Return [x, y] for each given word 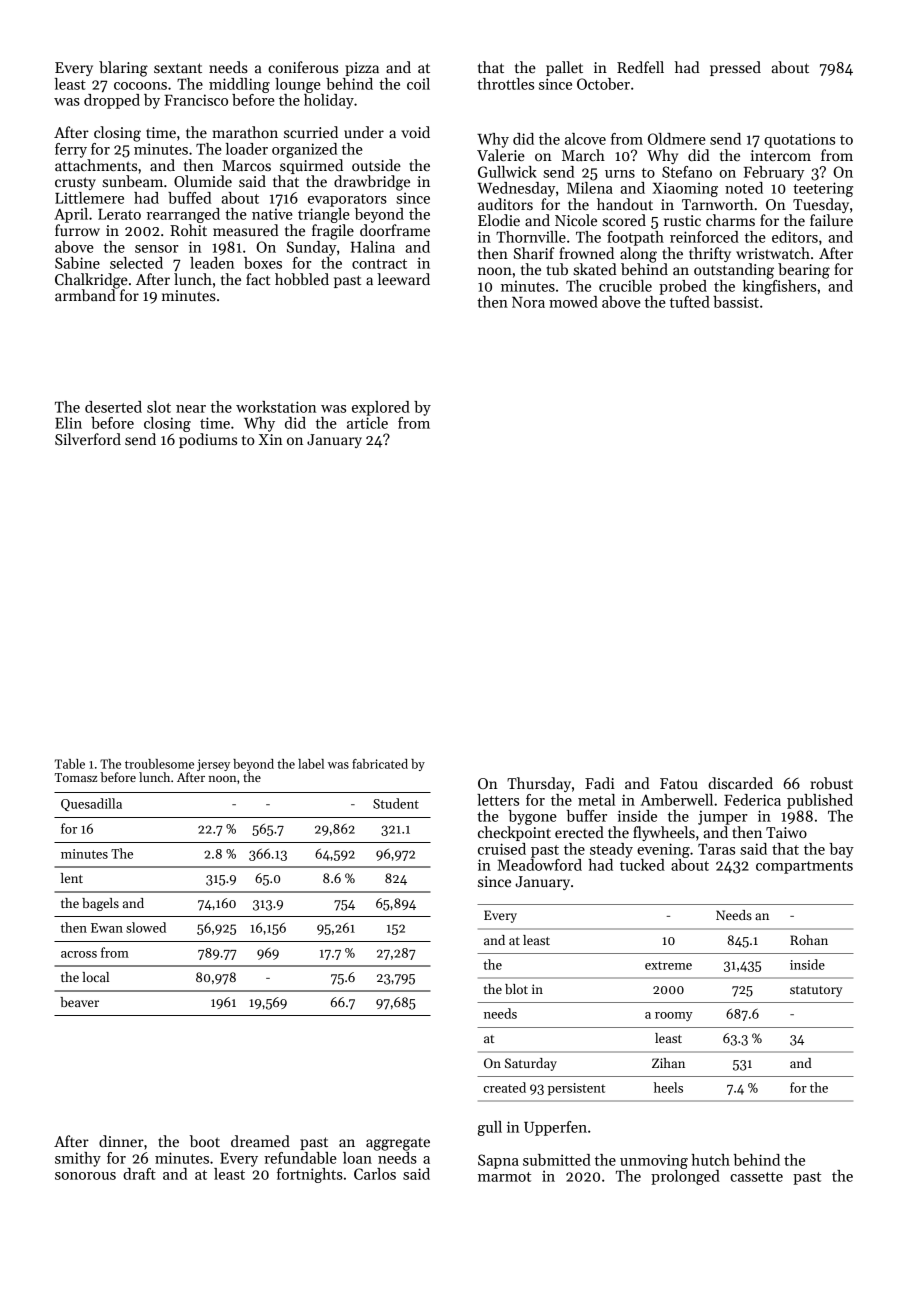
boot [205, 1141]
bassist [736, 302]
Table [70, 764]
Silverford [88, 439]
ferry [71, 150]
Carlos [375, 1174]
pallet [564, 68]
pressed [735, 68]
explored [381, 408]
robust [831, 783]
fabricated [380, 764]
